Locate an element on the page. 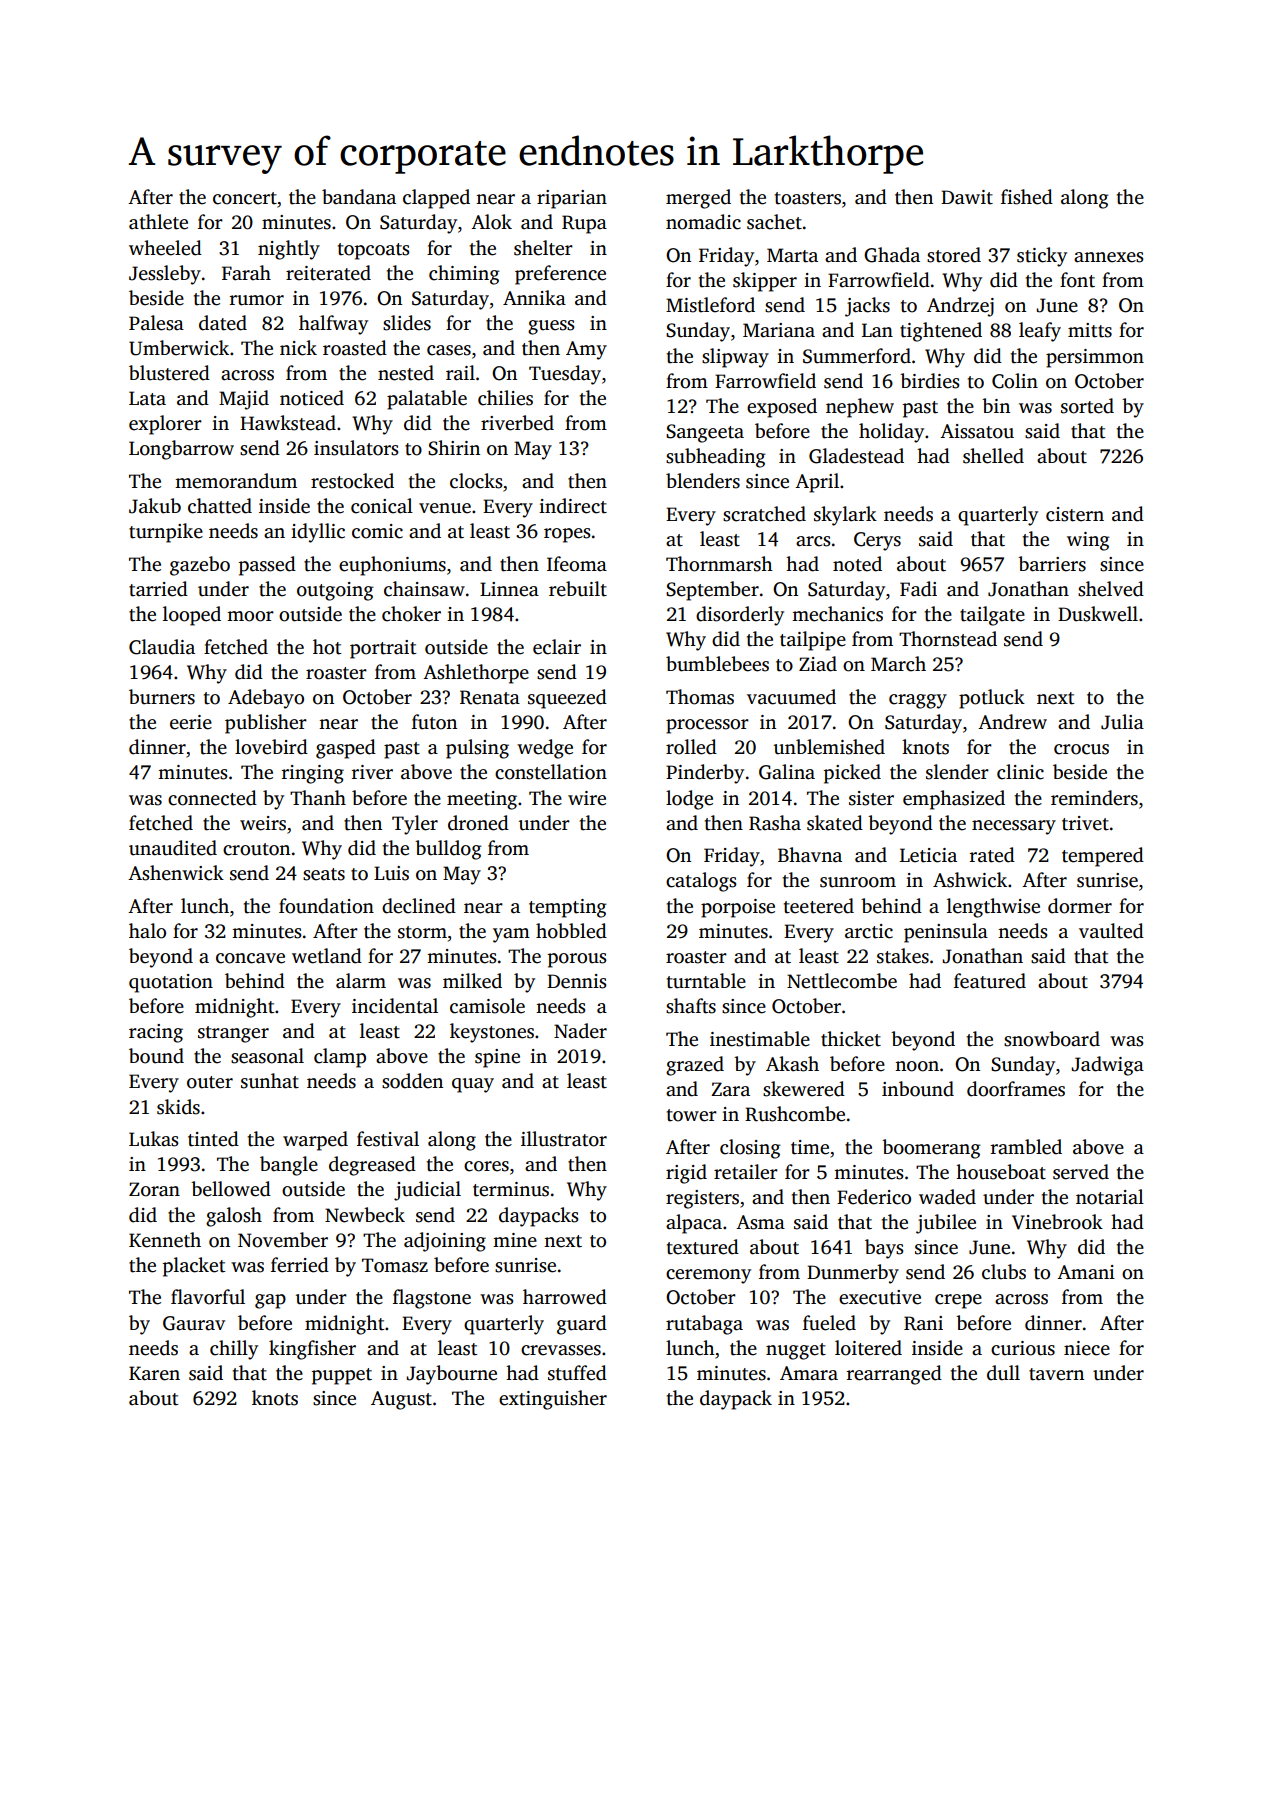 Image resolution: width=1273 pixels, height=1800 pixels. moor is located at coordinates (250, 616).
